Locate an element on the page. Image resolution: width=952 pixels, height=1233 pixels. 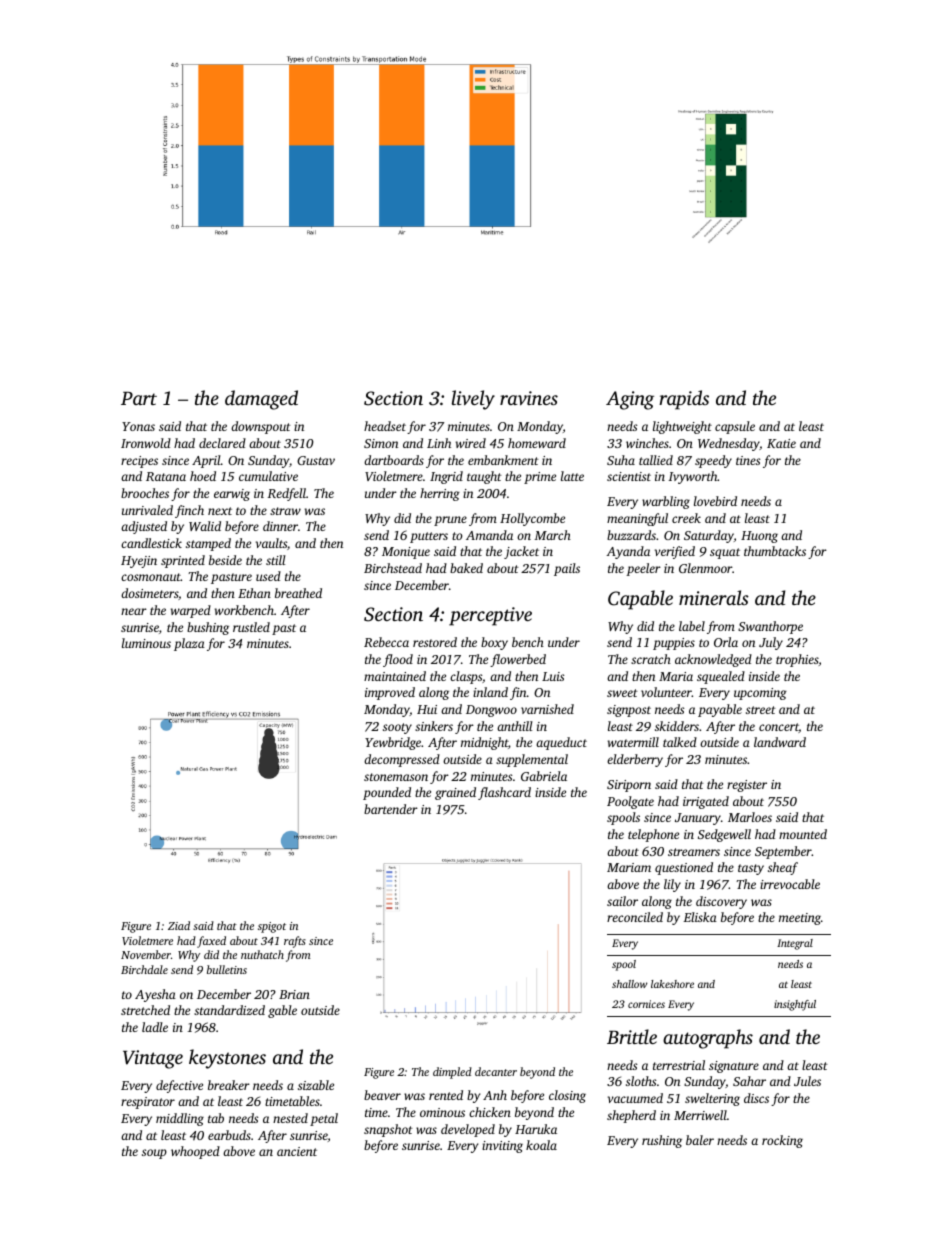
Ziad is located at coordinates (179, 925).
